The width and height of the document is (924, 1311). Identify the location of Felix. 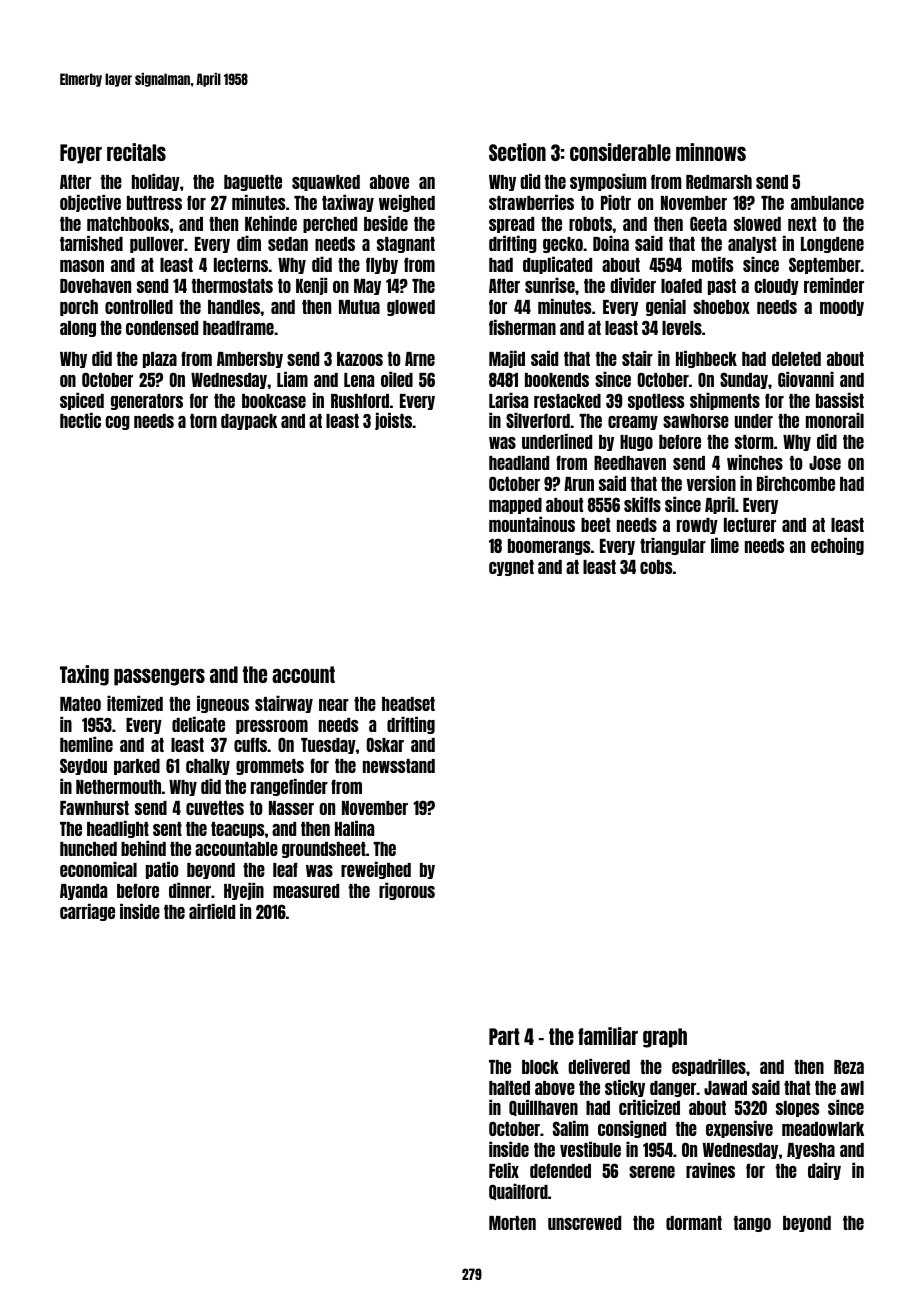
(504, 1170).
